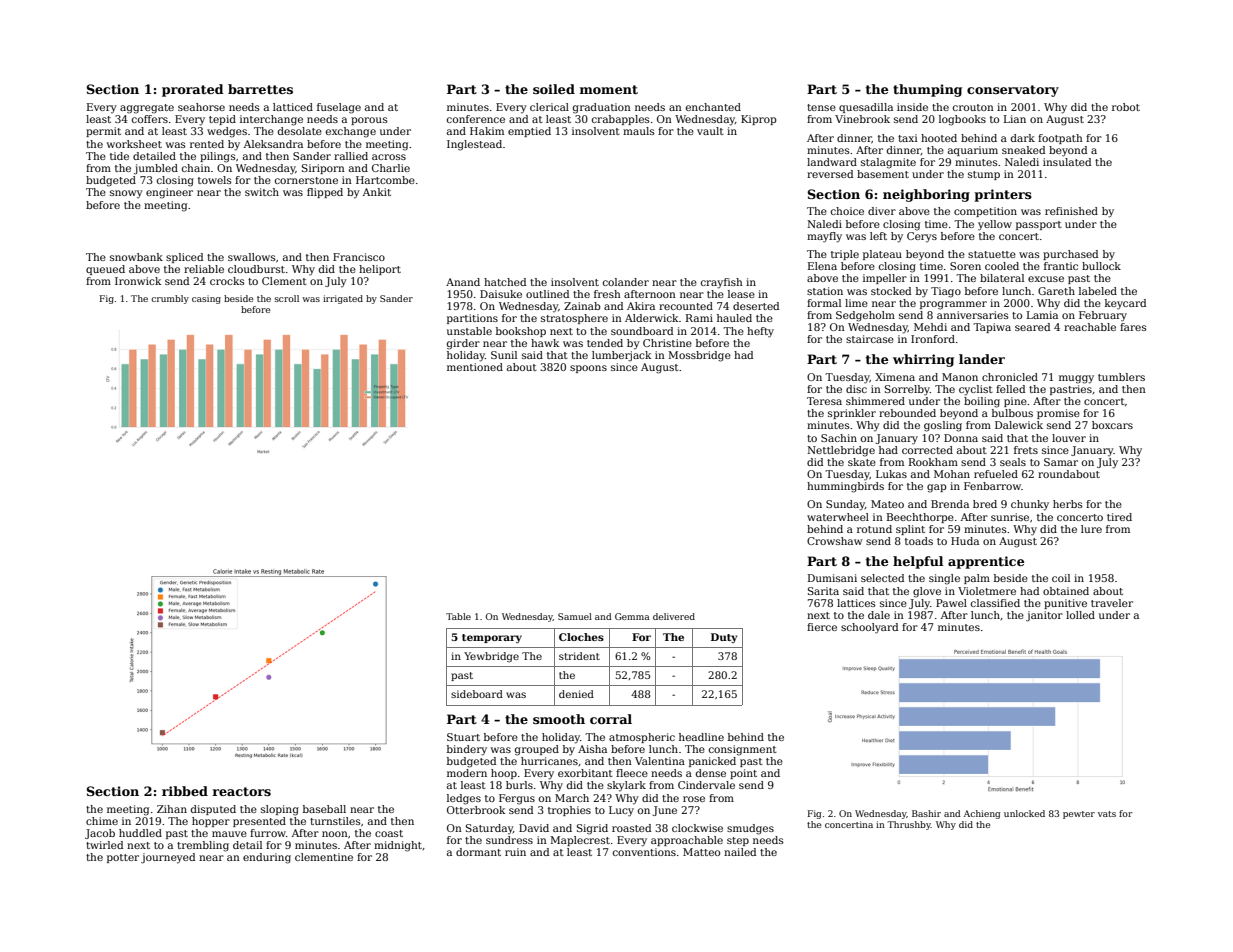 Image resolution: width=1233 pixels, height=952 pixels. Describe the element at coordinates (492, 638) in the screenshot. I see `temporary` at that location.
